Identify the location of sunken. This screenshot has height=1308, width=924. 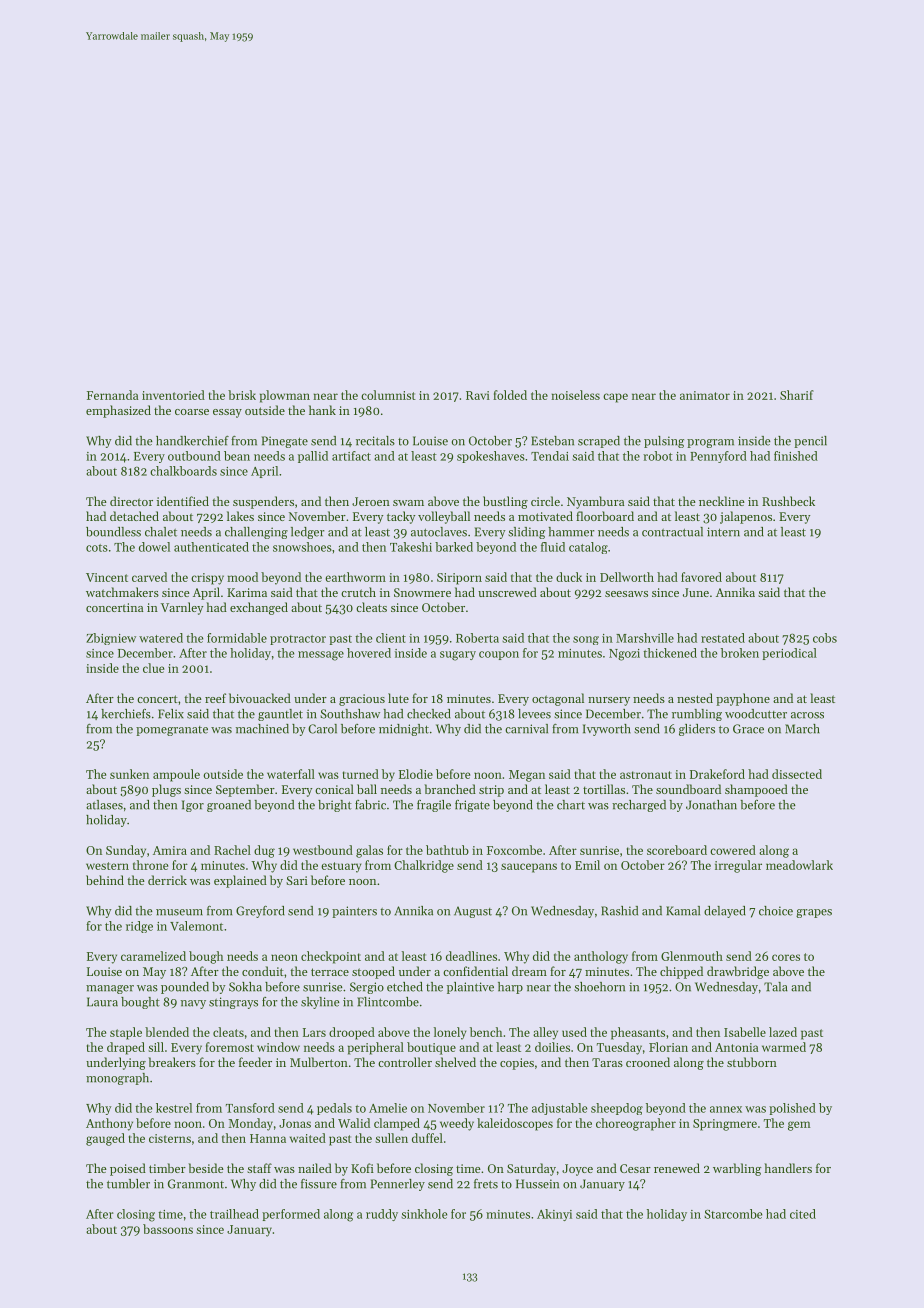
(129, 774).
